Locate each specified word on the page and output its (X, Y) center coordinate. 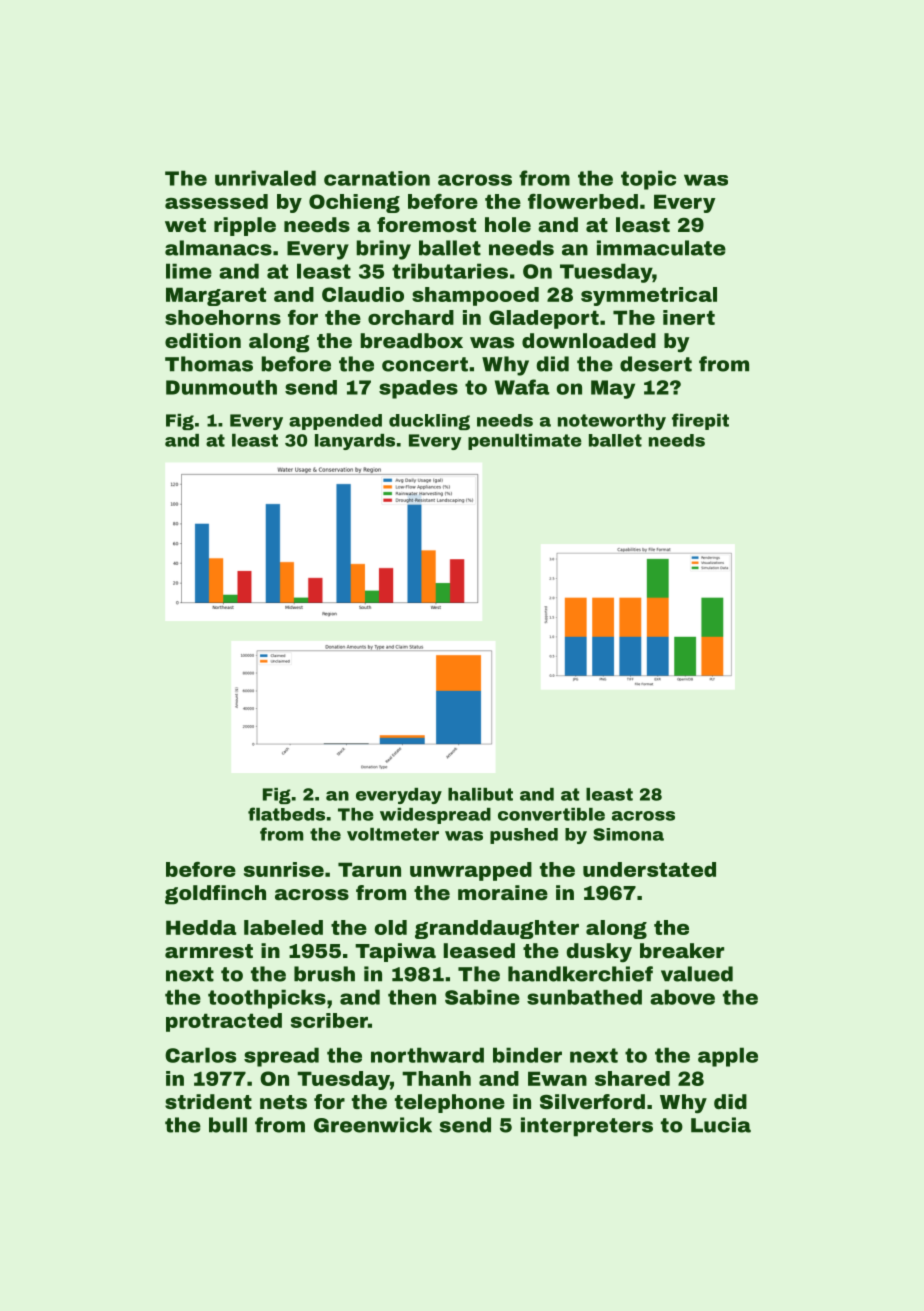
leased (479, 950)
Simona (628, 834)
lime (189, 271)
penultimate (525, 442)
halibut (480, 794)
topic (648, 180)
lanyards (355, 442)
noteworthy (612, 422)
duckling (429, 422)
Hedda (201, 927)
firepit (700, 421)
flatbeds (286, 814)
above (682, 997)
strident (208, 1101)
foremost (426, 224)
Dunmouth (221, 387)
